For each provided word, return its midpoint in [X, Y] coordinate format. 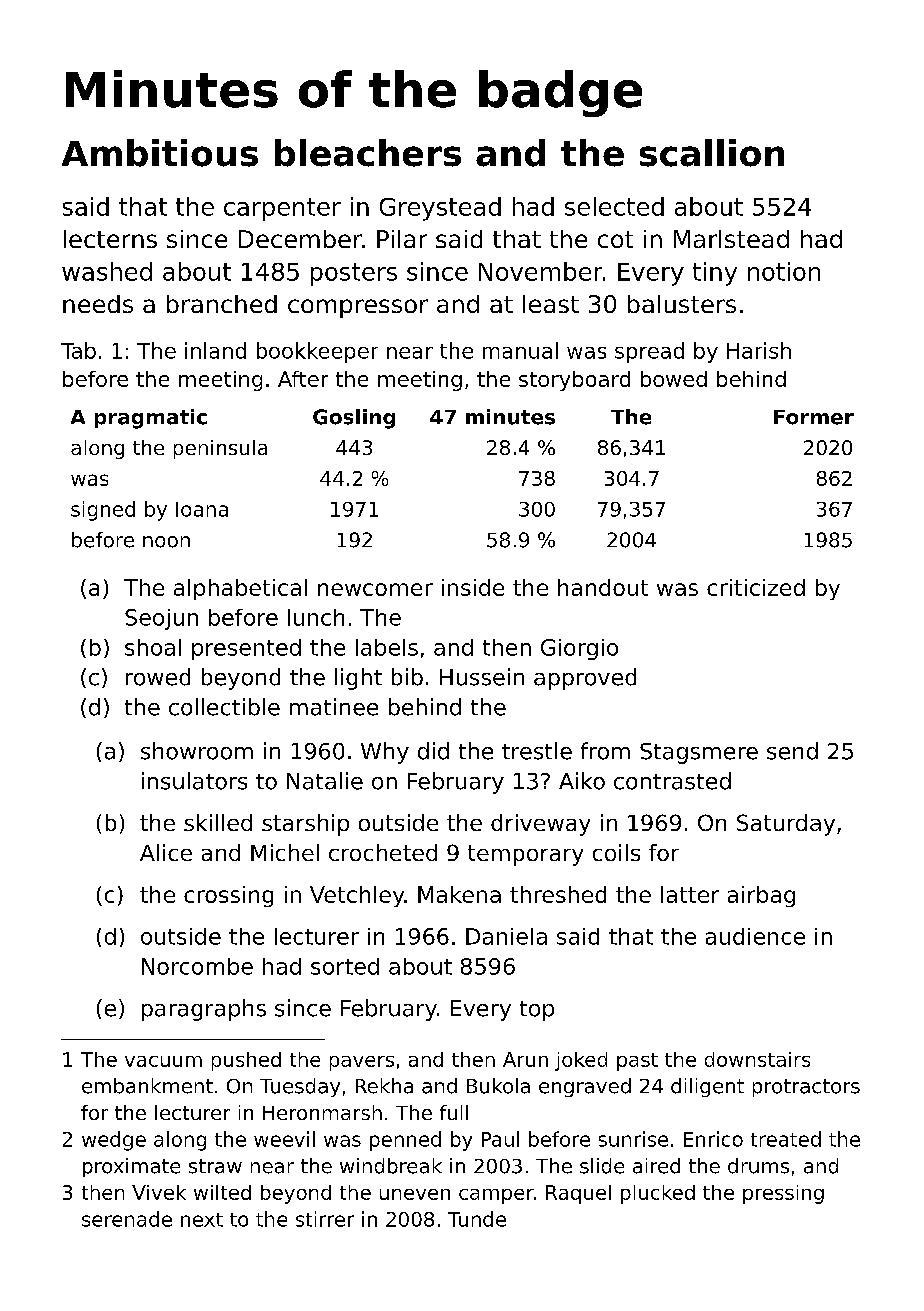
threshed [558, 894]
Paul [500, 1139]
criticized [756, 587]
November [540, 271]
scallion [712, 153]
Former [814, 417]
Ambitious [160, 153]
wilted [222, 1192]
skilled [218, 822]
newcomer [375, 589]
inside [473, 587]
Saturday [786, 825]
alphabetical [240, 589]
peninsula [220, 449]
